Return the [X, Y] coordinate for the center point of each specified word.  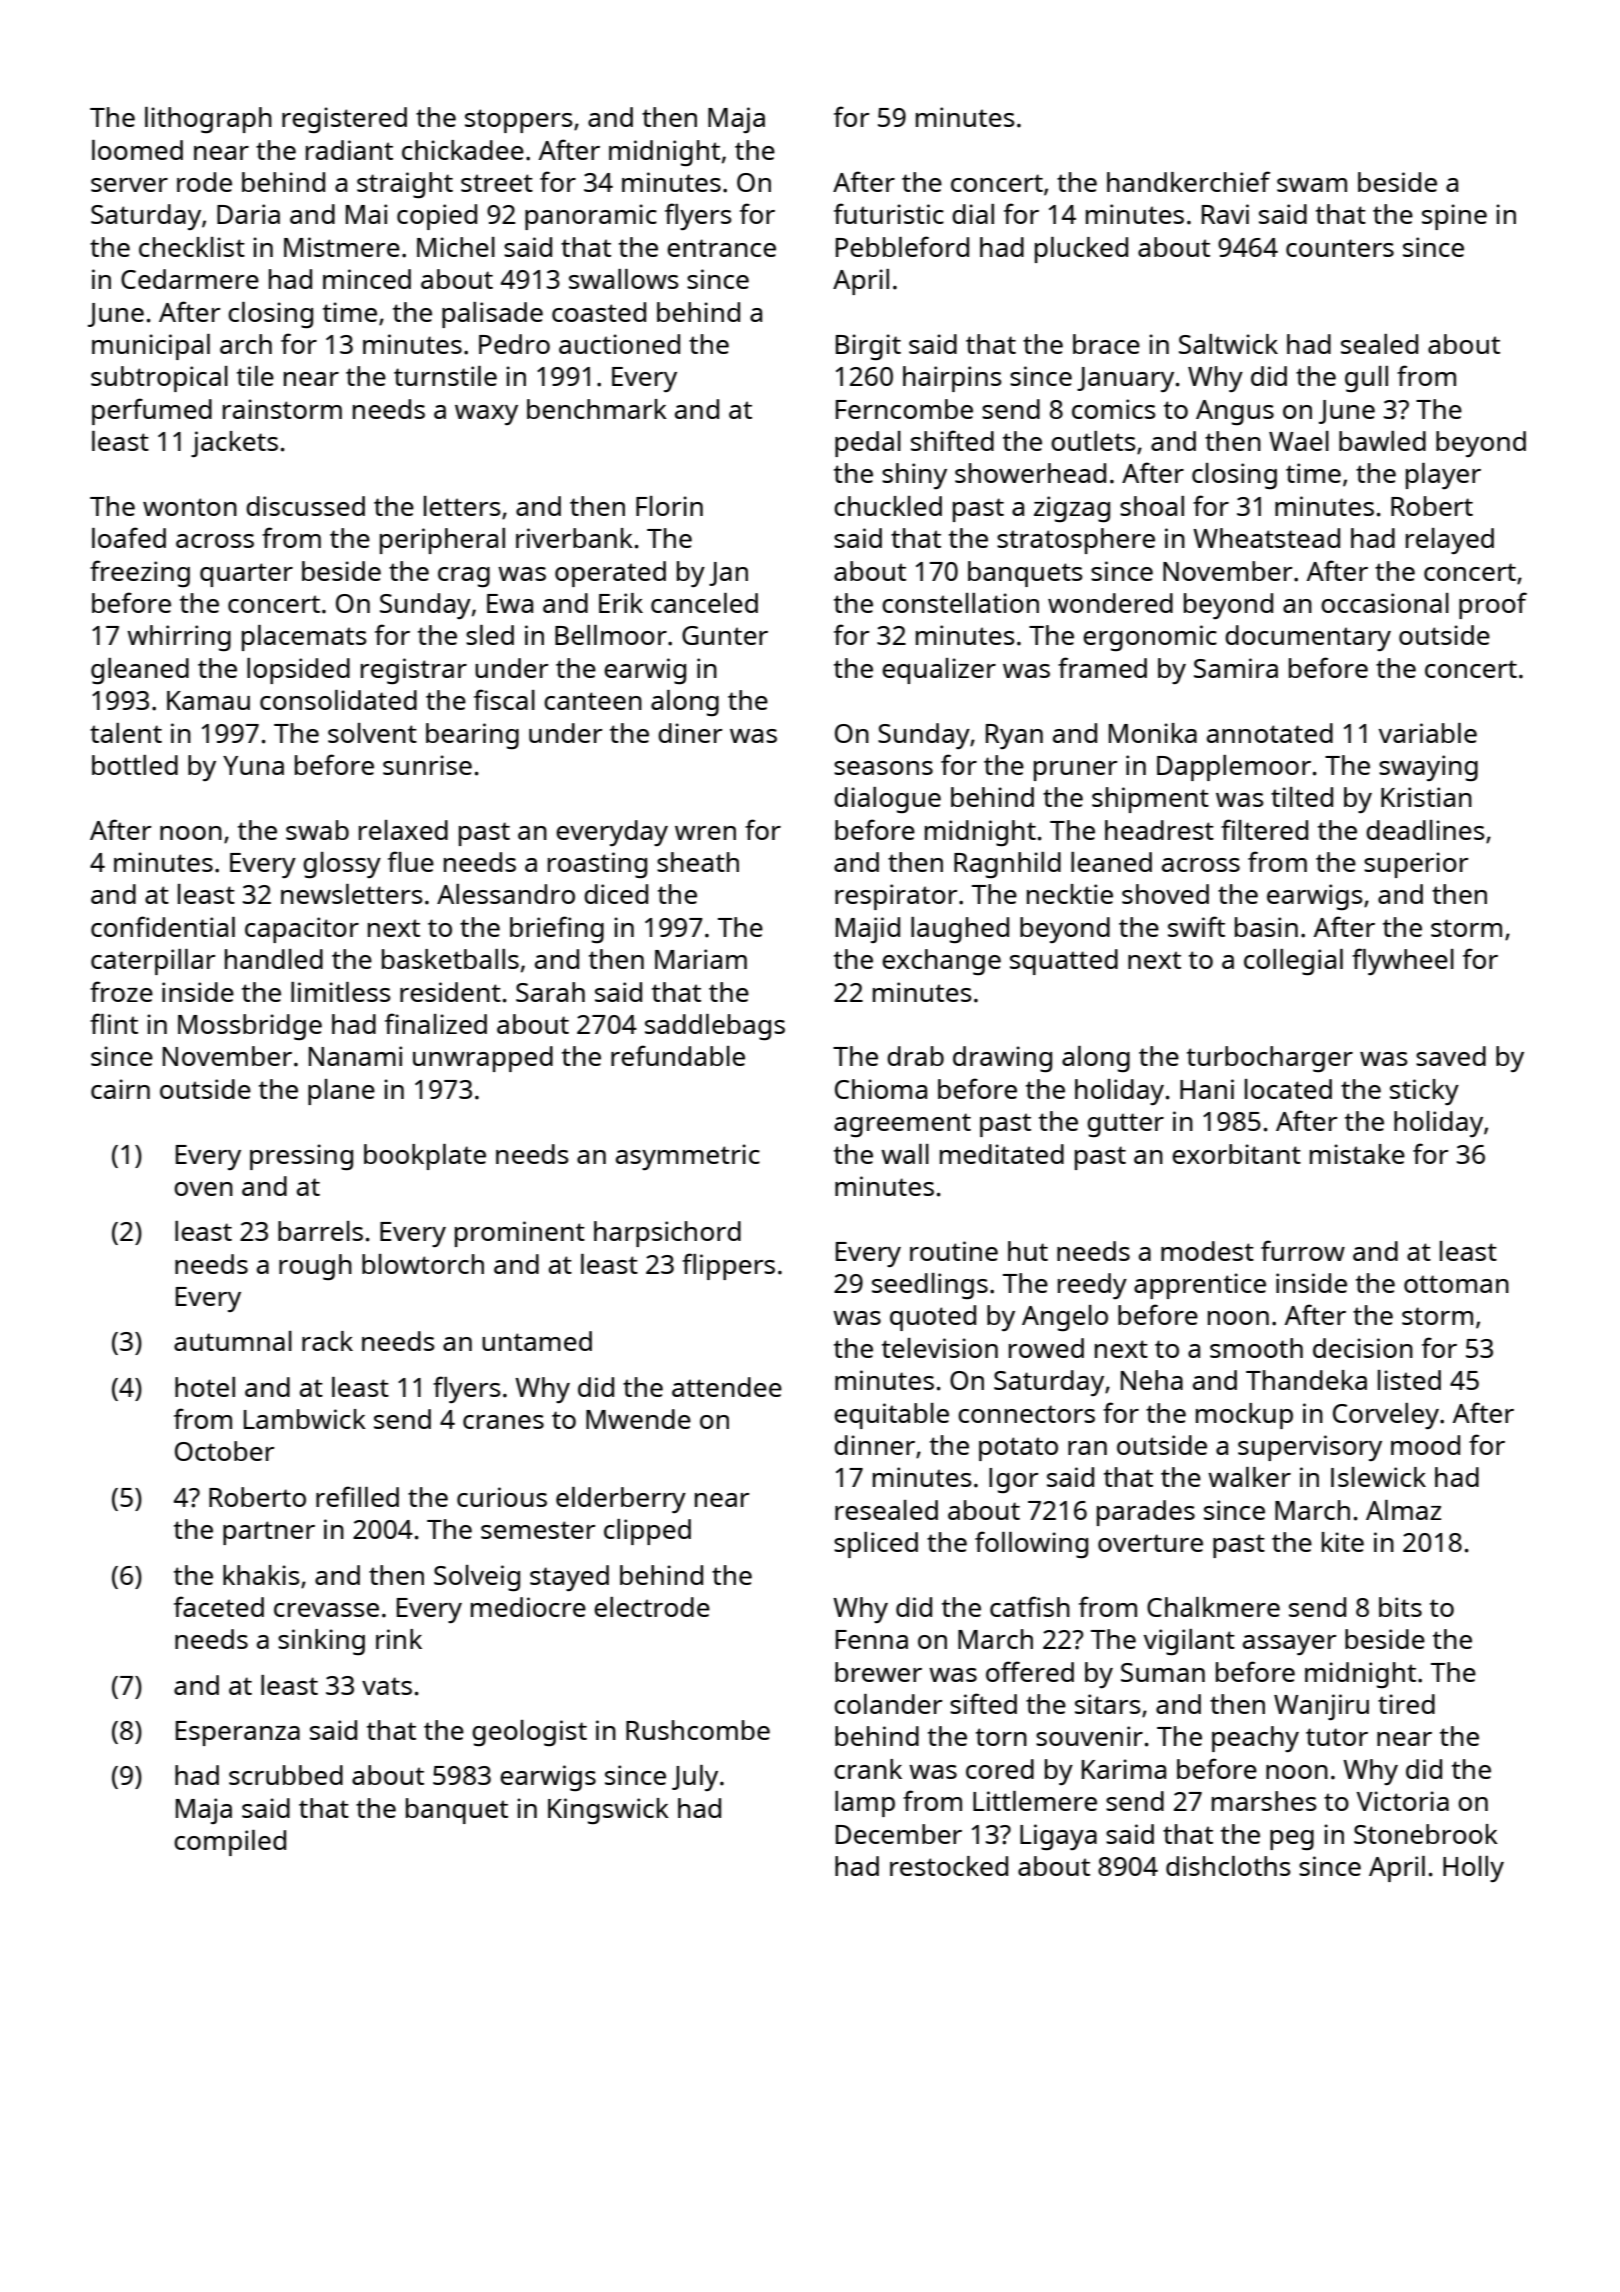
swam [1312, 185]
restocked [949, 1866]
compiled [230, 1843]
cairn [120, 1089]
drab [915, 1056]
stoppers [518, 121]
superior [1416, 865]
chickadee [463, 150]
